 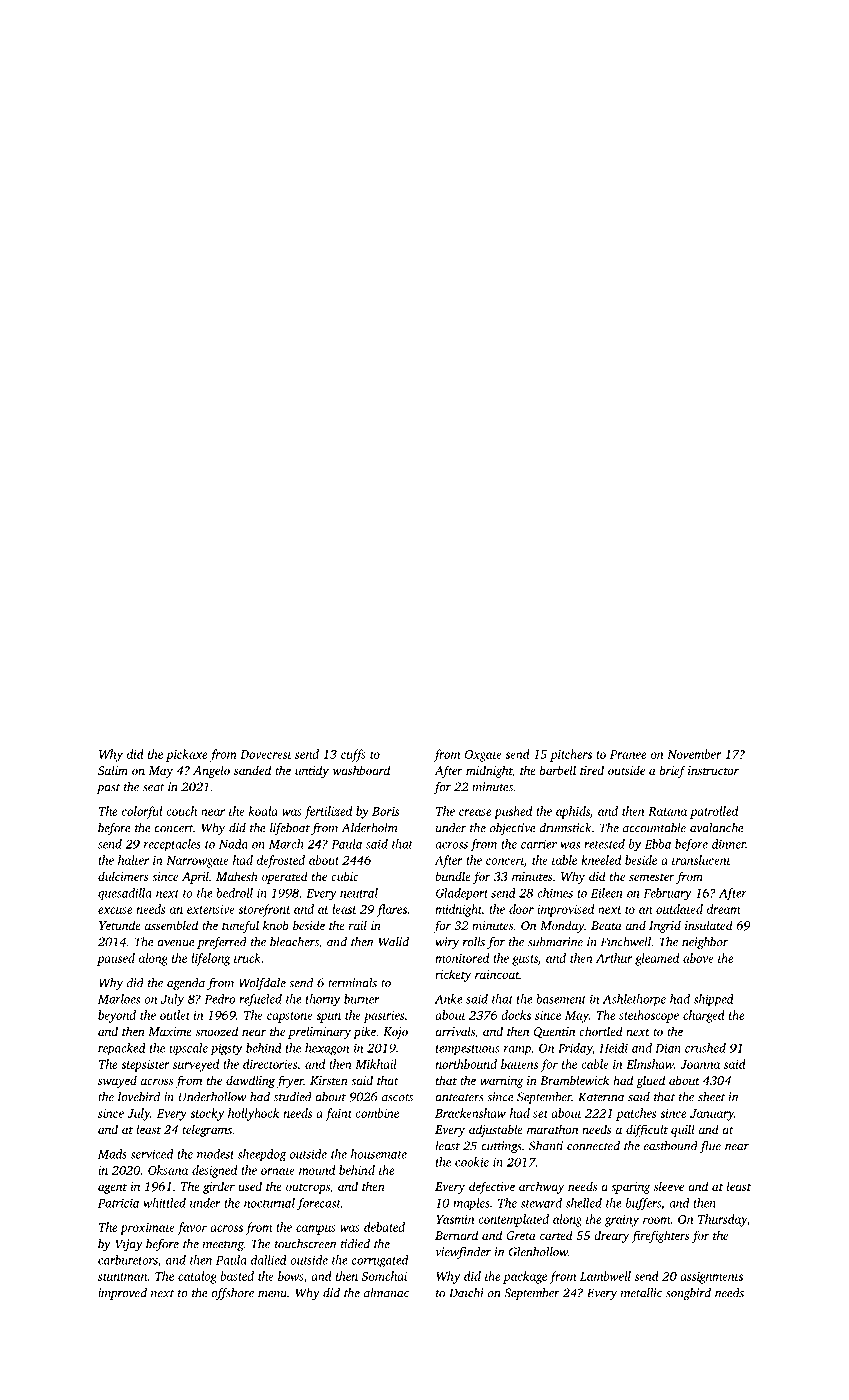 I want to click on songbird, so click(x=688, y=1294).
